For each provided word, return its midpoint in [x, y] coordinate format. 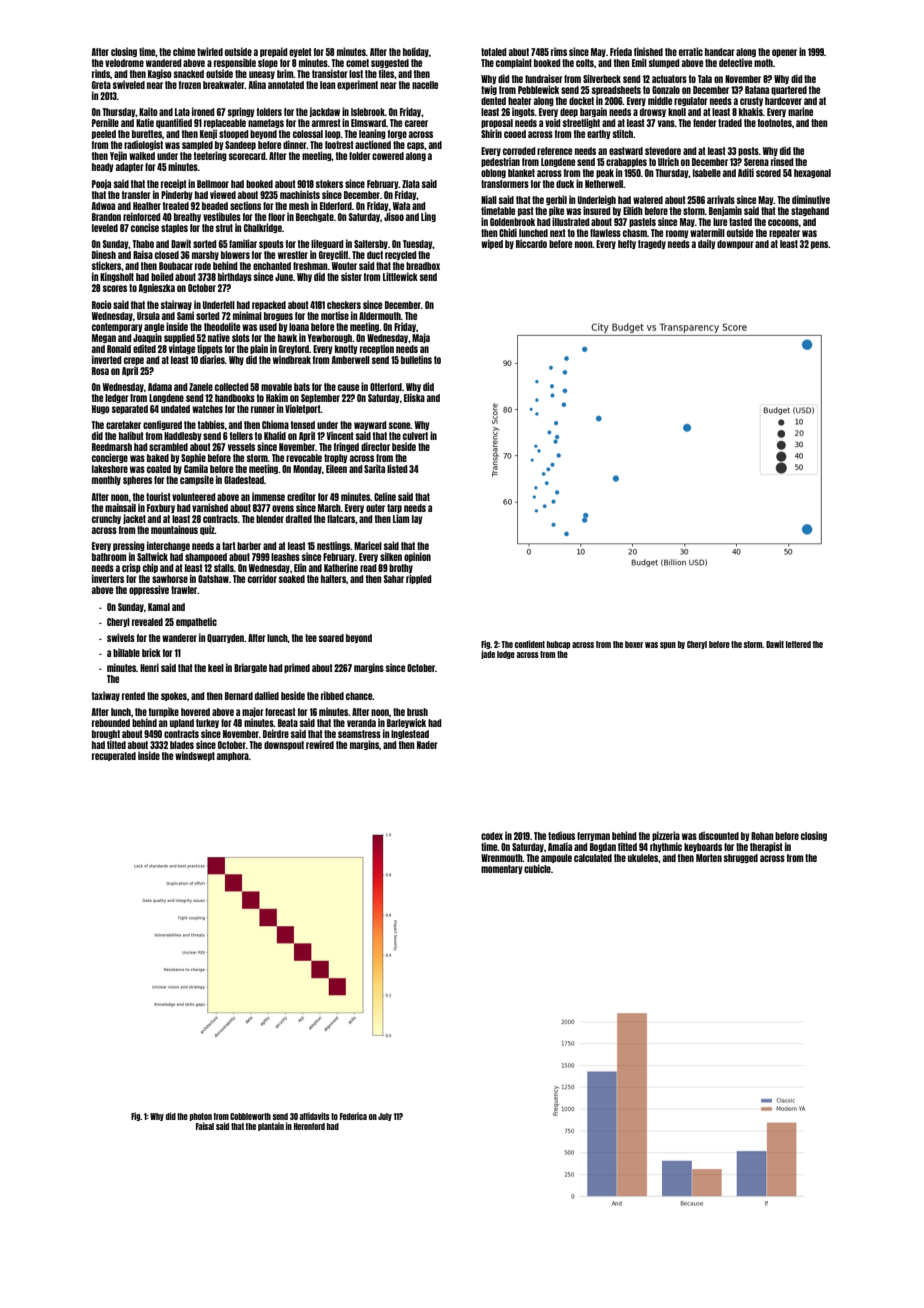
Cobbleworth [250, 1116]
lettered [798, 644]
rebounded [111, 723]
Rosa [100, 371]
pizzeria [666, 836]
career [416, 123]
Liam [401, 518]
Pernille [105, 122]
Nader [427, 745]
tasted [740, 222]
